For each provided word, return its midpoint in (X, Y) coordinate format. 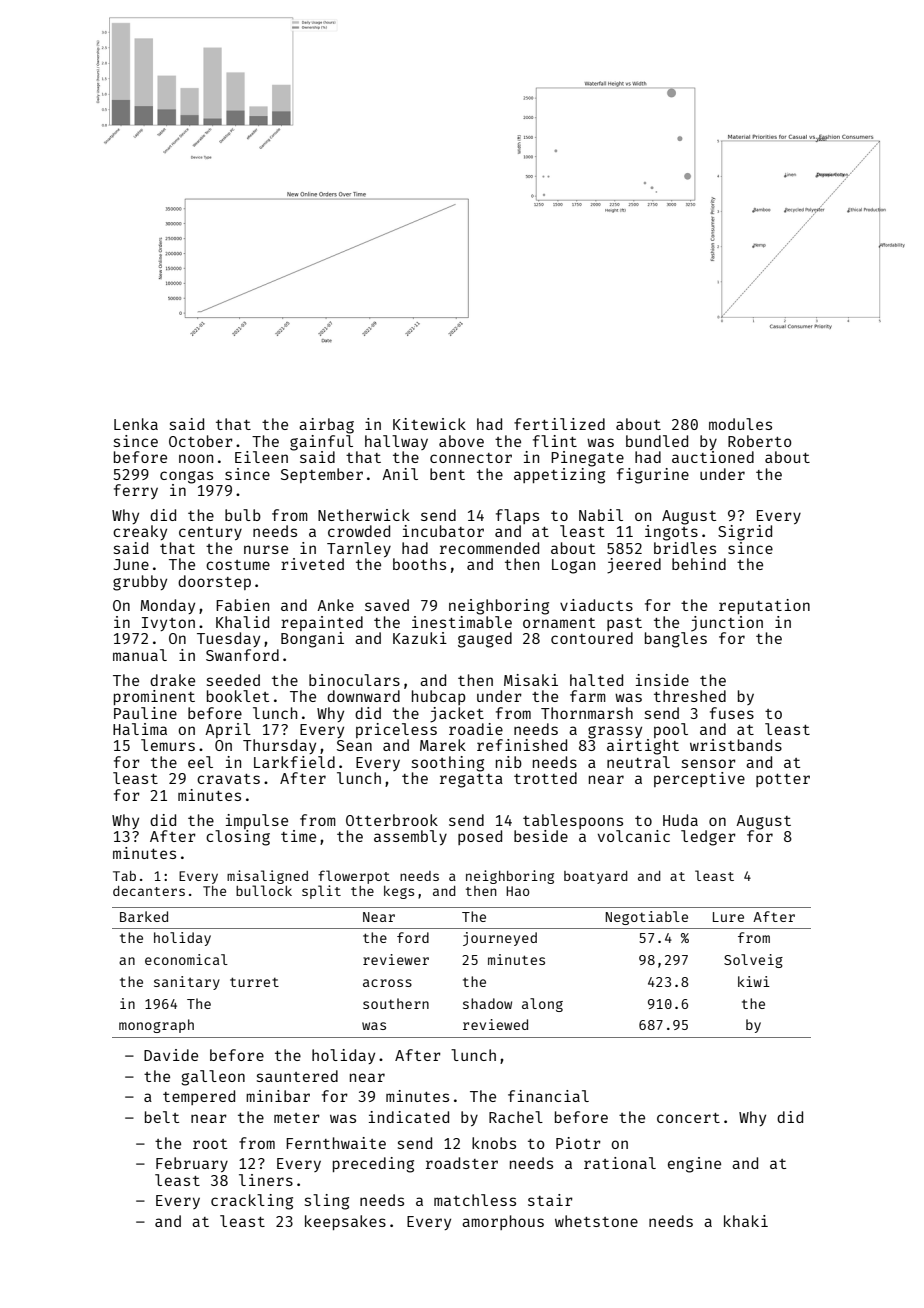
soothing (448, 764)
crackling (252, 1202)
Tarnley (359, 549)
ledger (708, 838)
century (210, 533)
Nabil (601, 515)
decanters (149, 891)
